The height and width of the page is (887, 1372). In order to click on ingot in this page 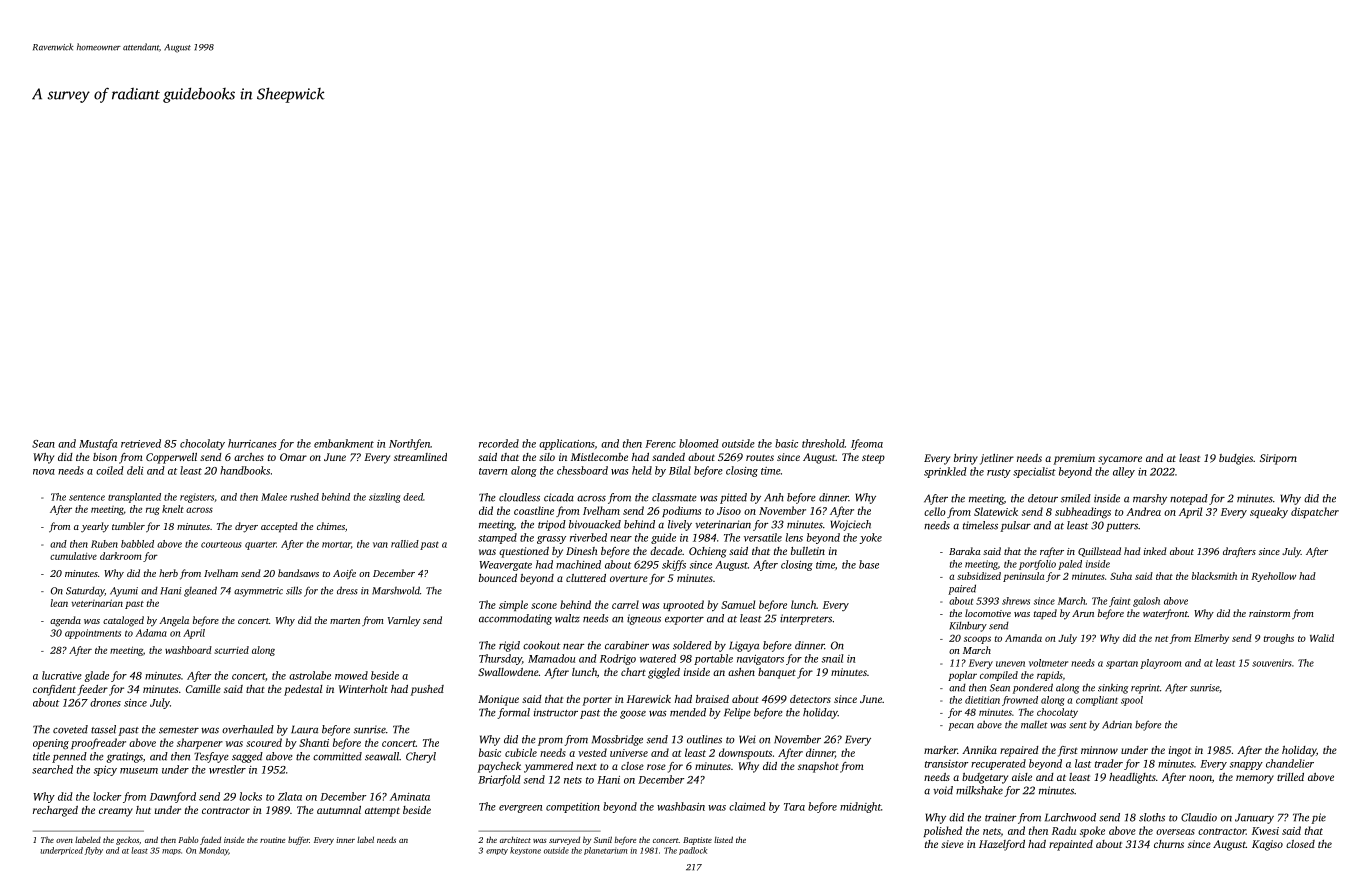, I will do `click(1180, 751)`.
